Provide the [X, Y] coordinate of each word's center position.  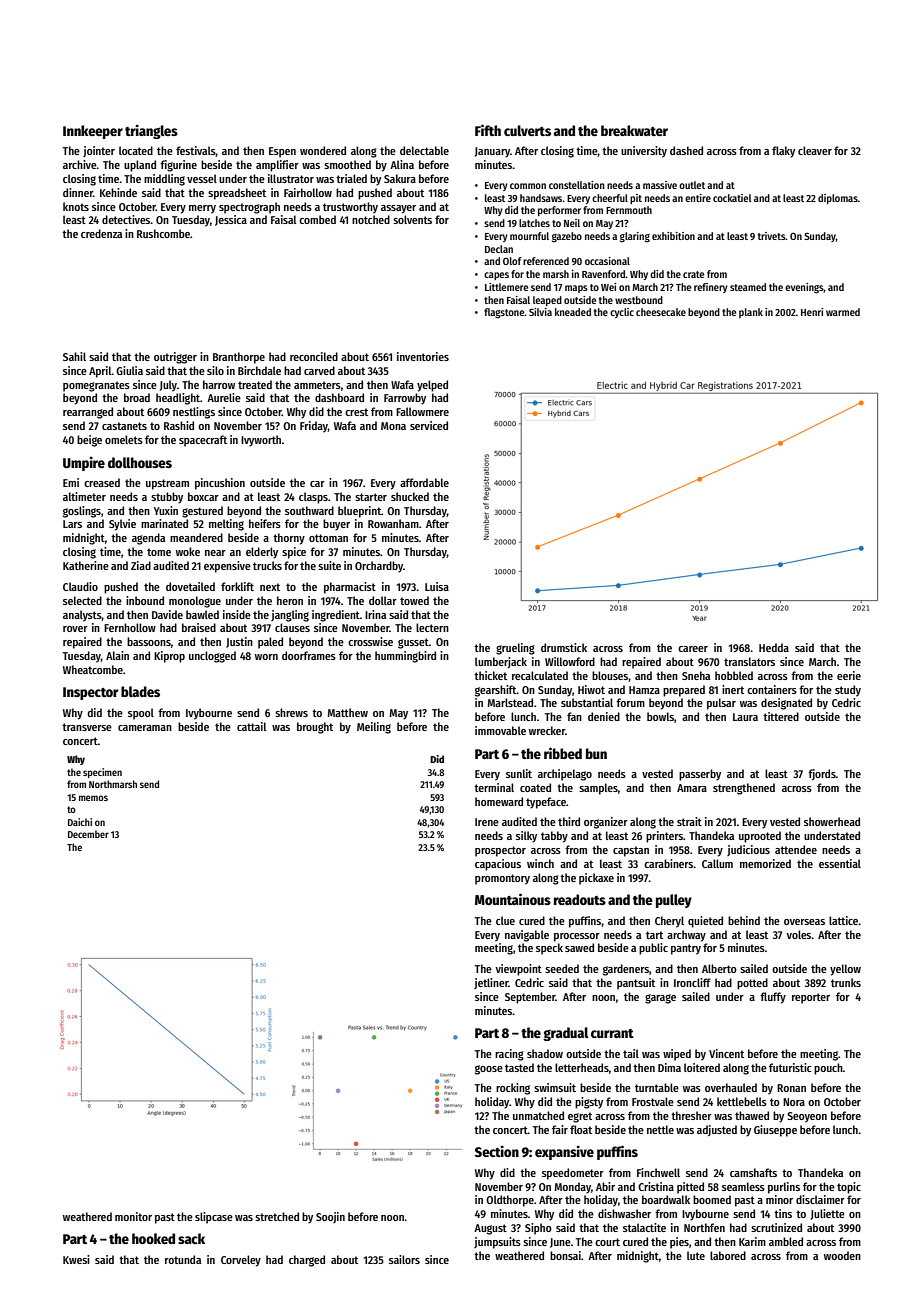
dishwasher [624, 1213]
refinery [711, 288]
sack [191, 1238]
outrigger [175, 358]
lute [696, 1255]
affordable [424, 482]
